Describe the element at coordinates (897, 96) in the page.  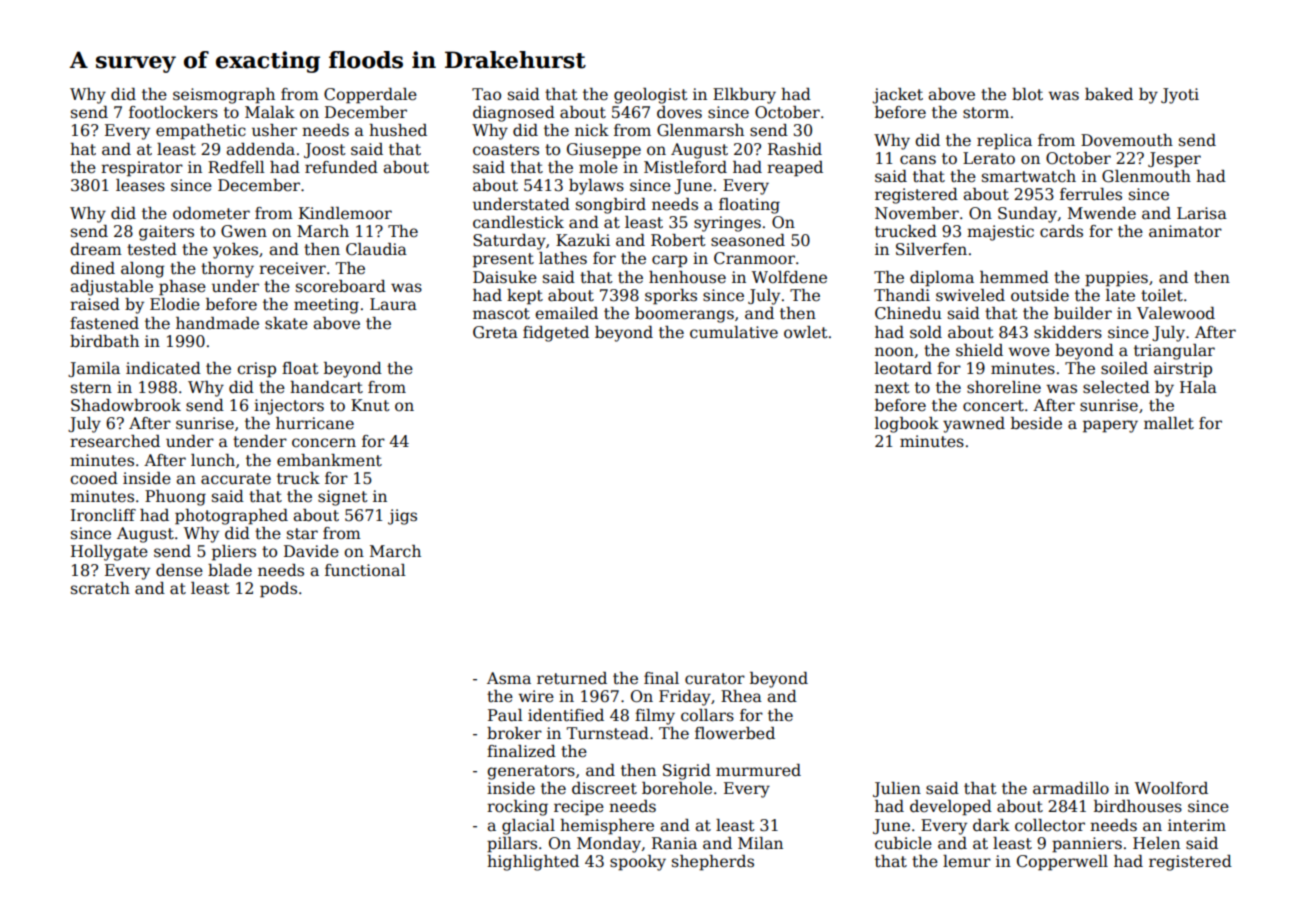
I see `jacket` at that location.
